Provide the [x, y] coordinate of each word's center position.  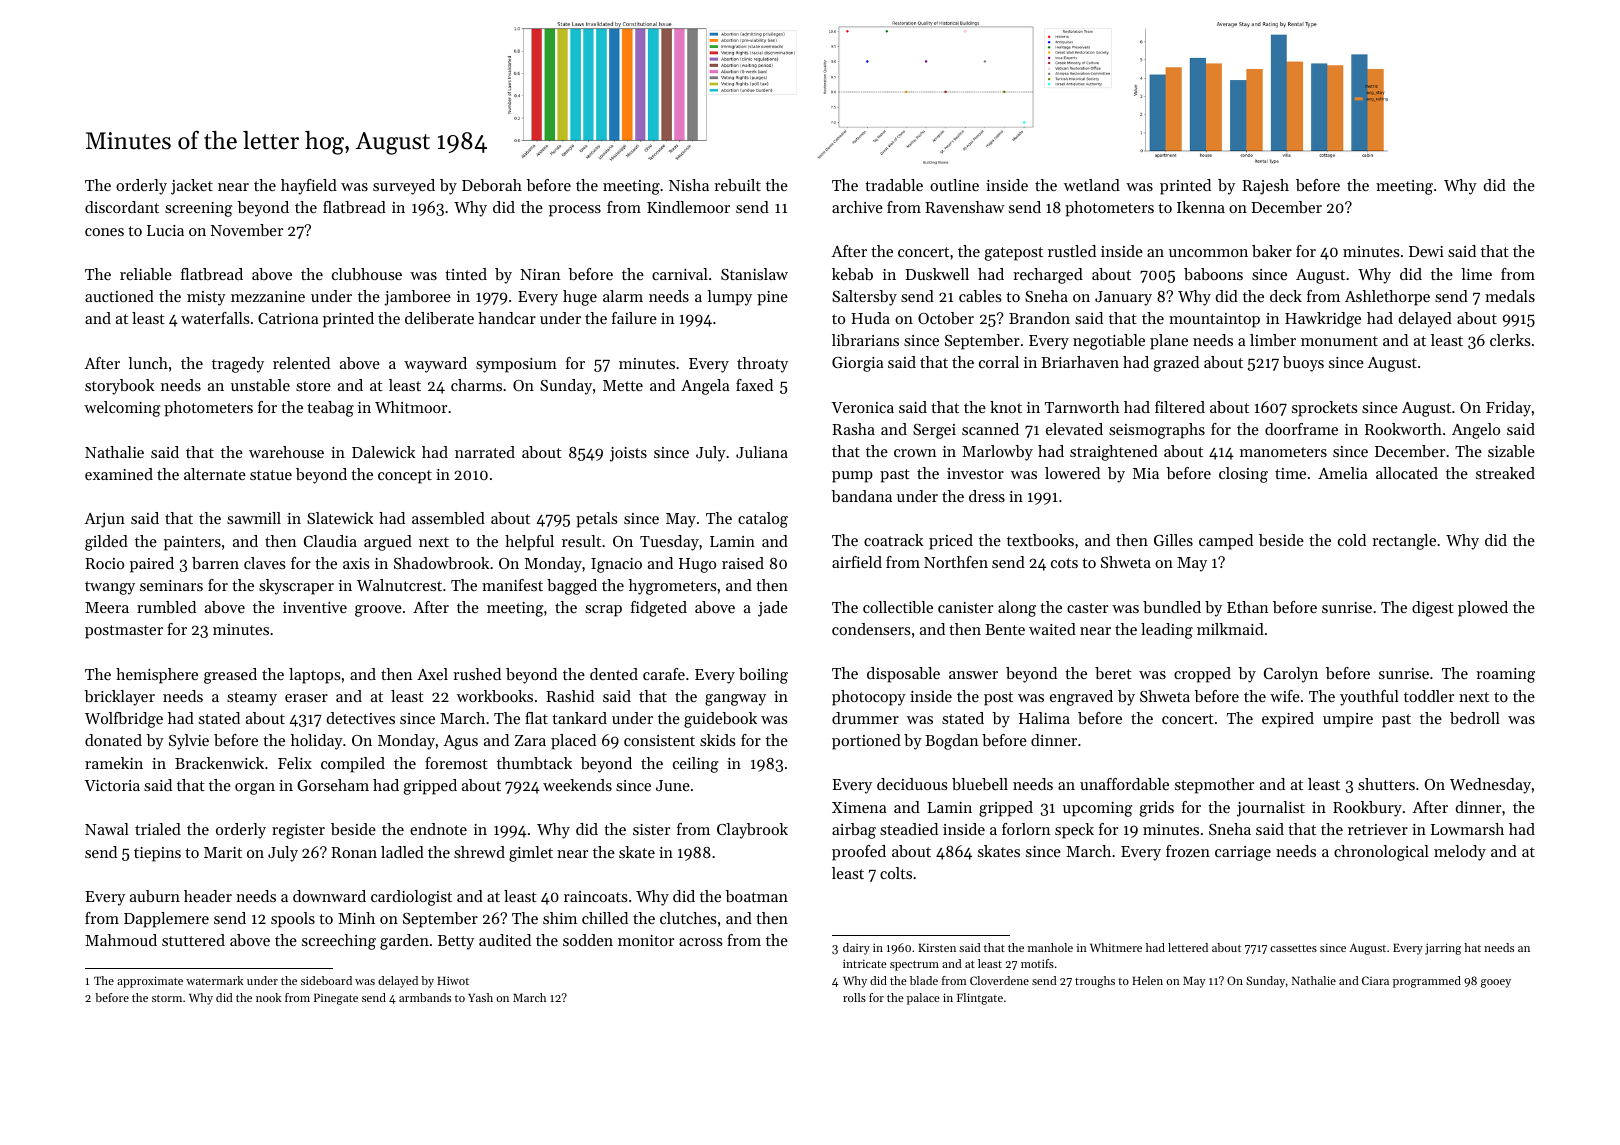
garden [404, 942]
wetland [1092, 185]
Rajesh [1265, 187]
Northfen [956, 562]
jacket [192, 187]
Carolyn [1291, 675]
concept [405, 477]
